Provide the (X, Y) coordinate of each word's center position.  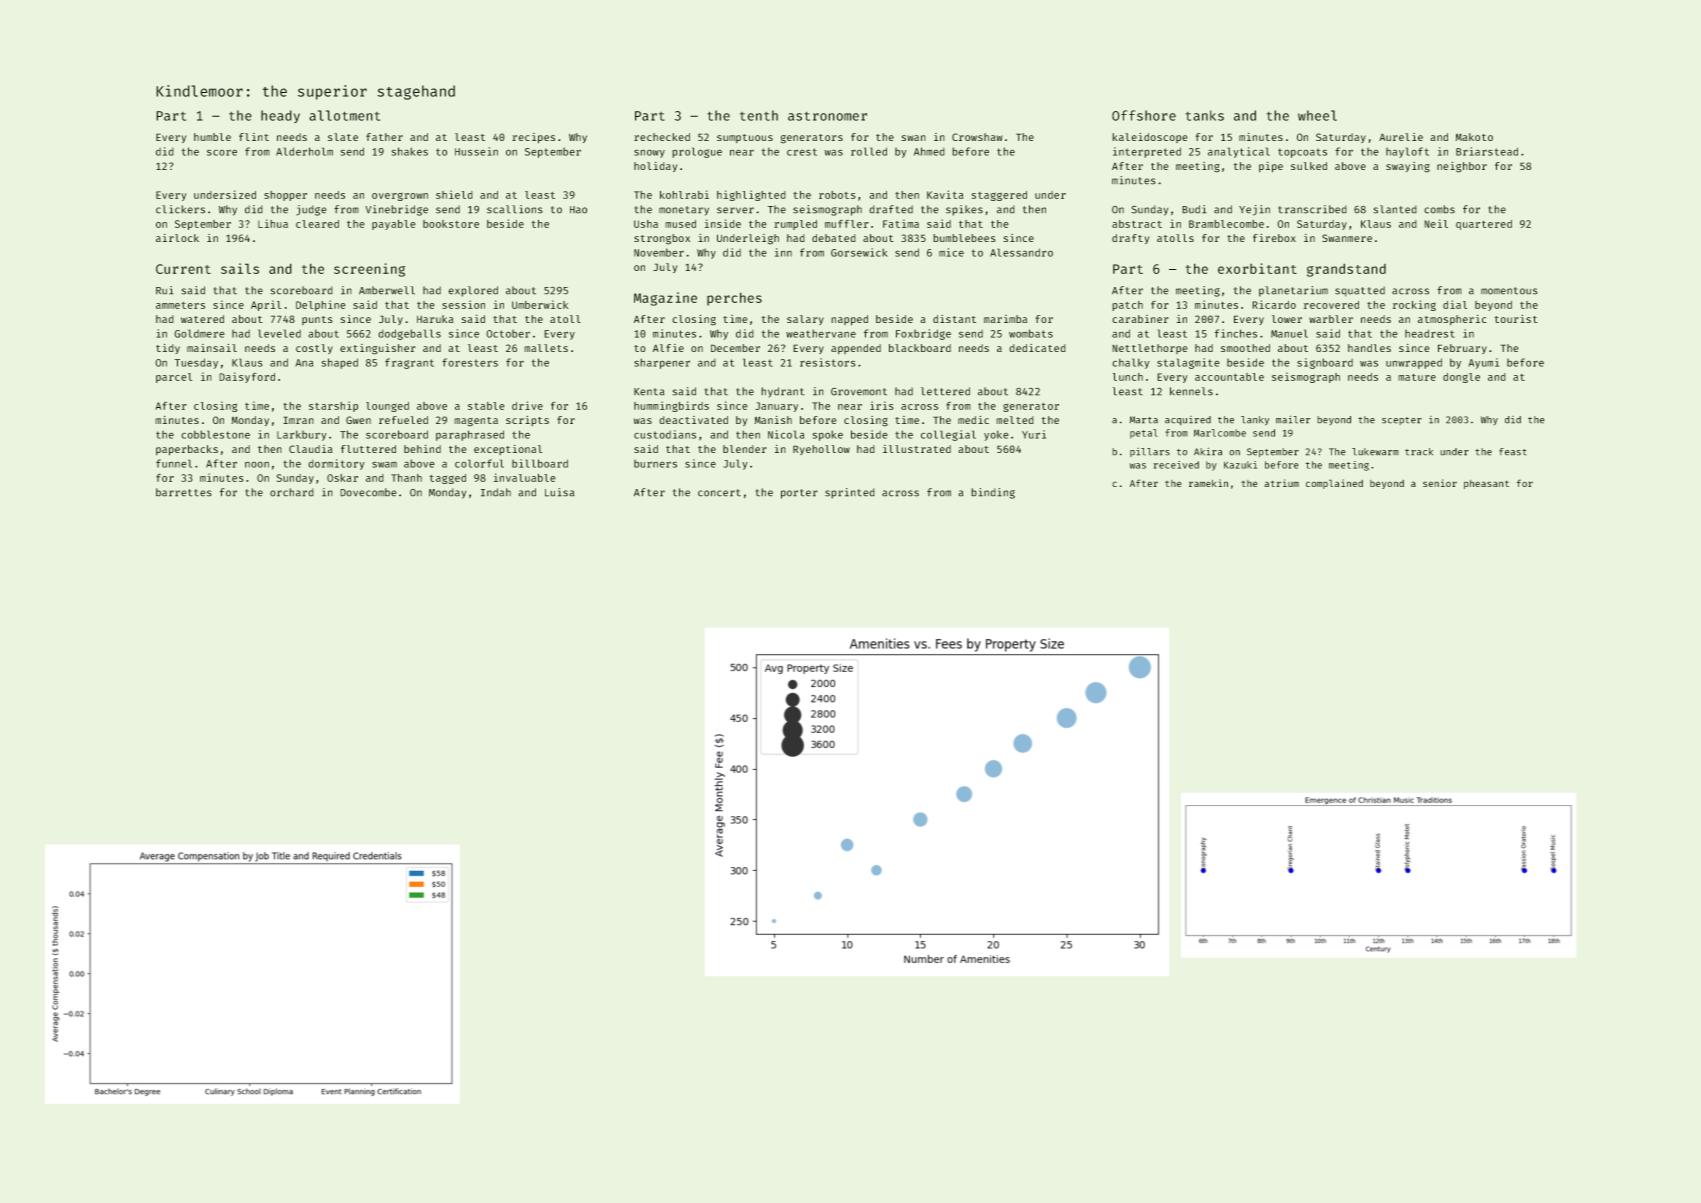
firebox (1274, 238)
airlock (177, 238)
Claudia (311, 449)
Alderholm (304, 151)
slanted (1395, 209)
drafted (891, 209)
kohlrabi (684, 194)
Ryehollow (821, 450)
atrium (1282, 483)
